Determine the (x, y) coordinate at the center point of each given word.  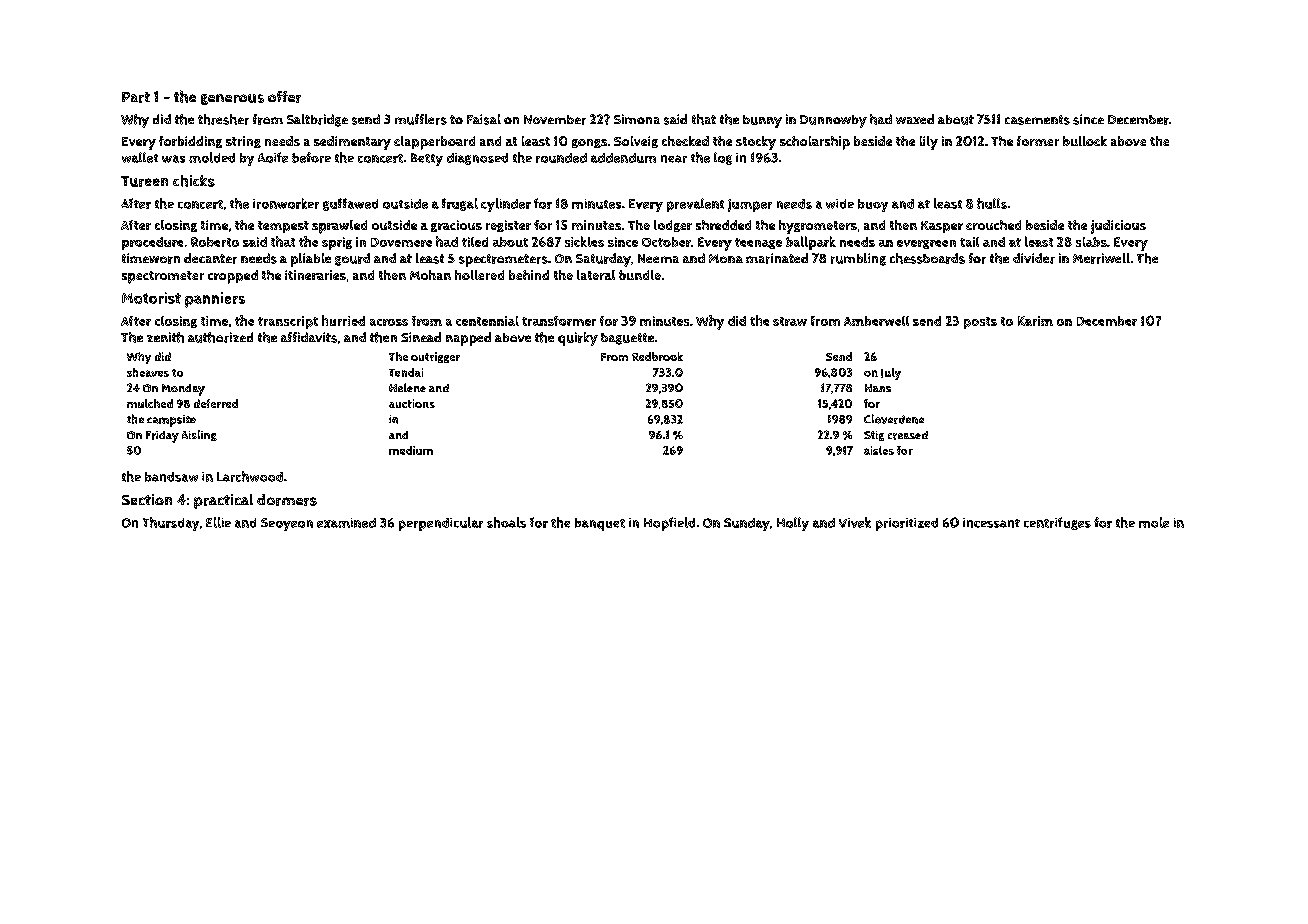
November (555, 120)
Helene (407, 387)
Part (136, 97)
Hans (878, 388)
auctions (412, 403)
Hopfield (669, 524)
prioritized (907, 524)
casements (1037, 120)
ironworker (286, 203)
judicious (1118, 227)
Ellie (218, 522)
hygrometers (818, 227)
